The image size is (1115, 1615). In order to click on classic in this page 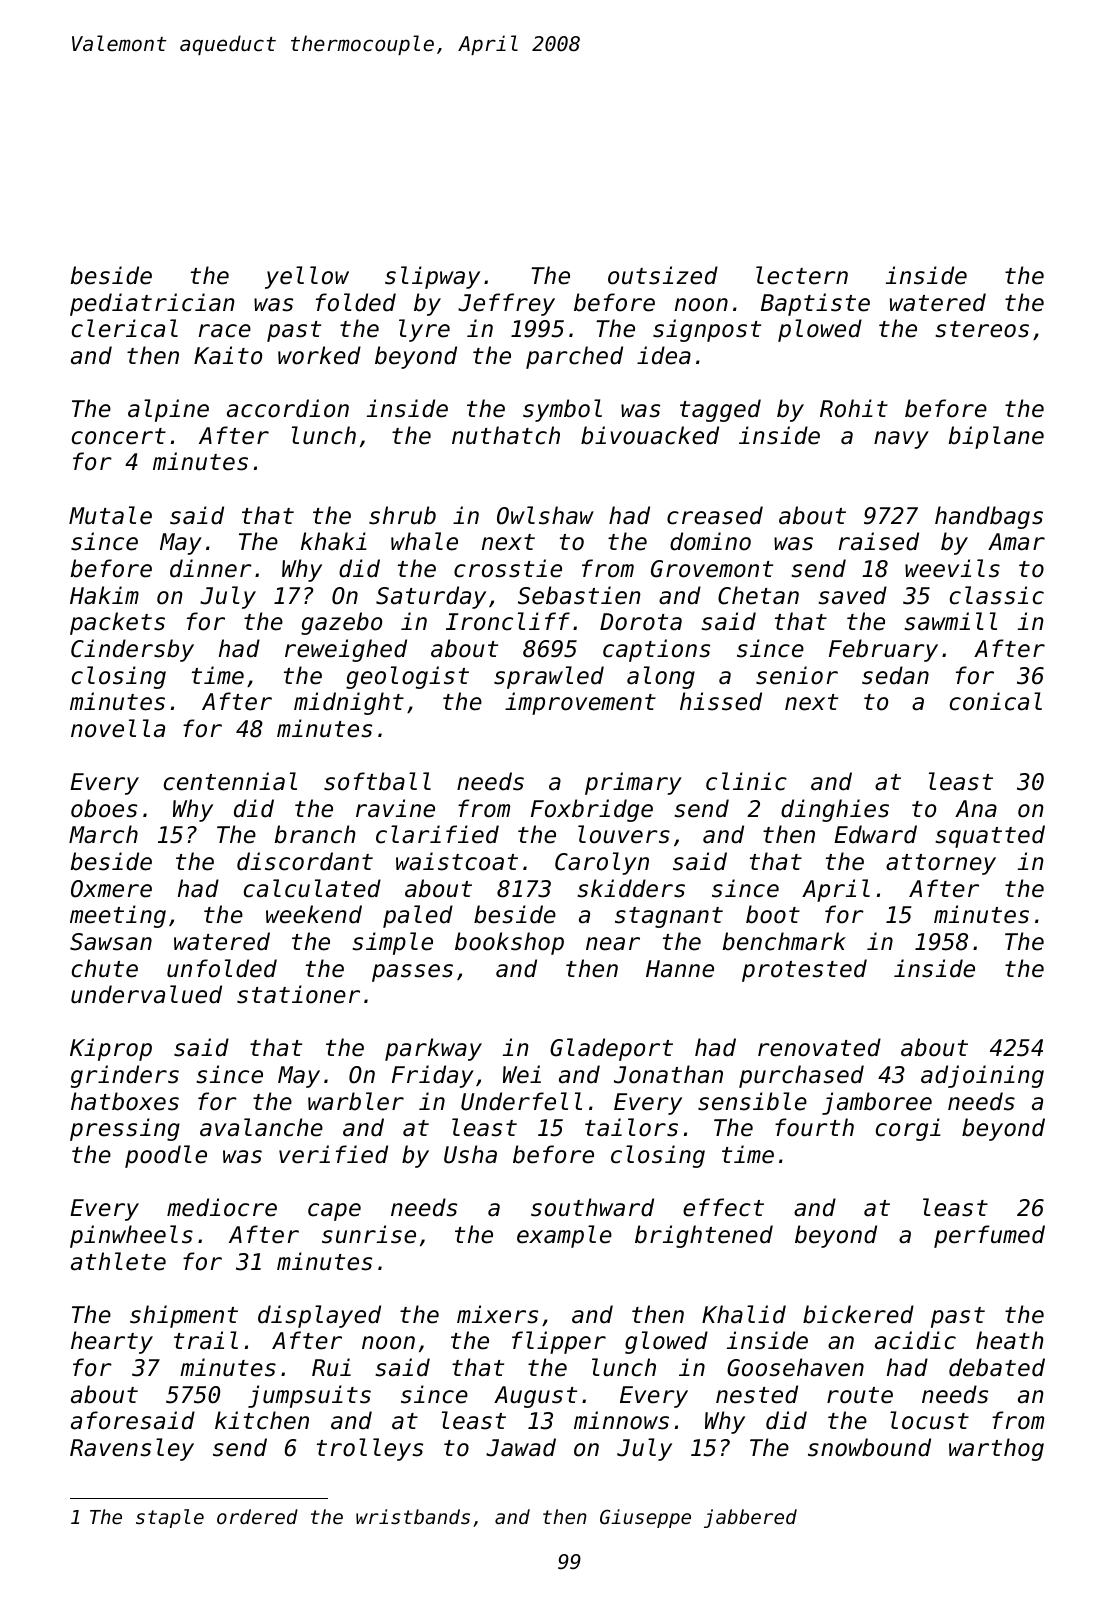, I will do `click(997, 595)`.
